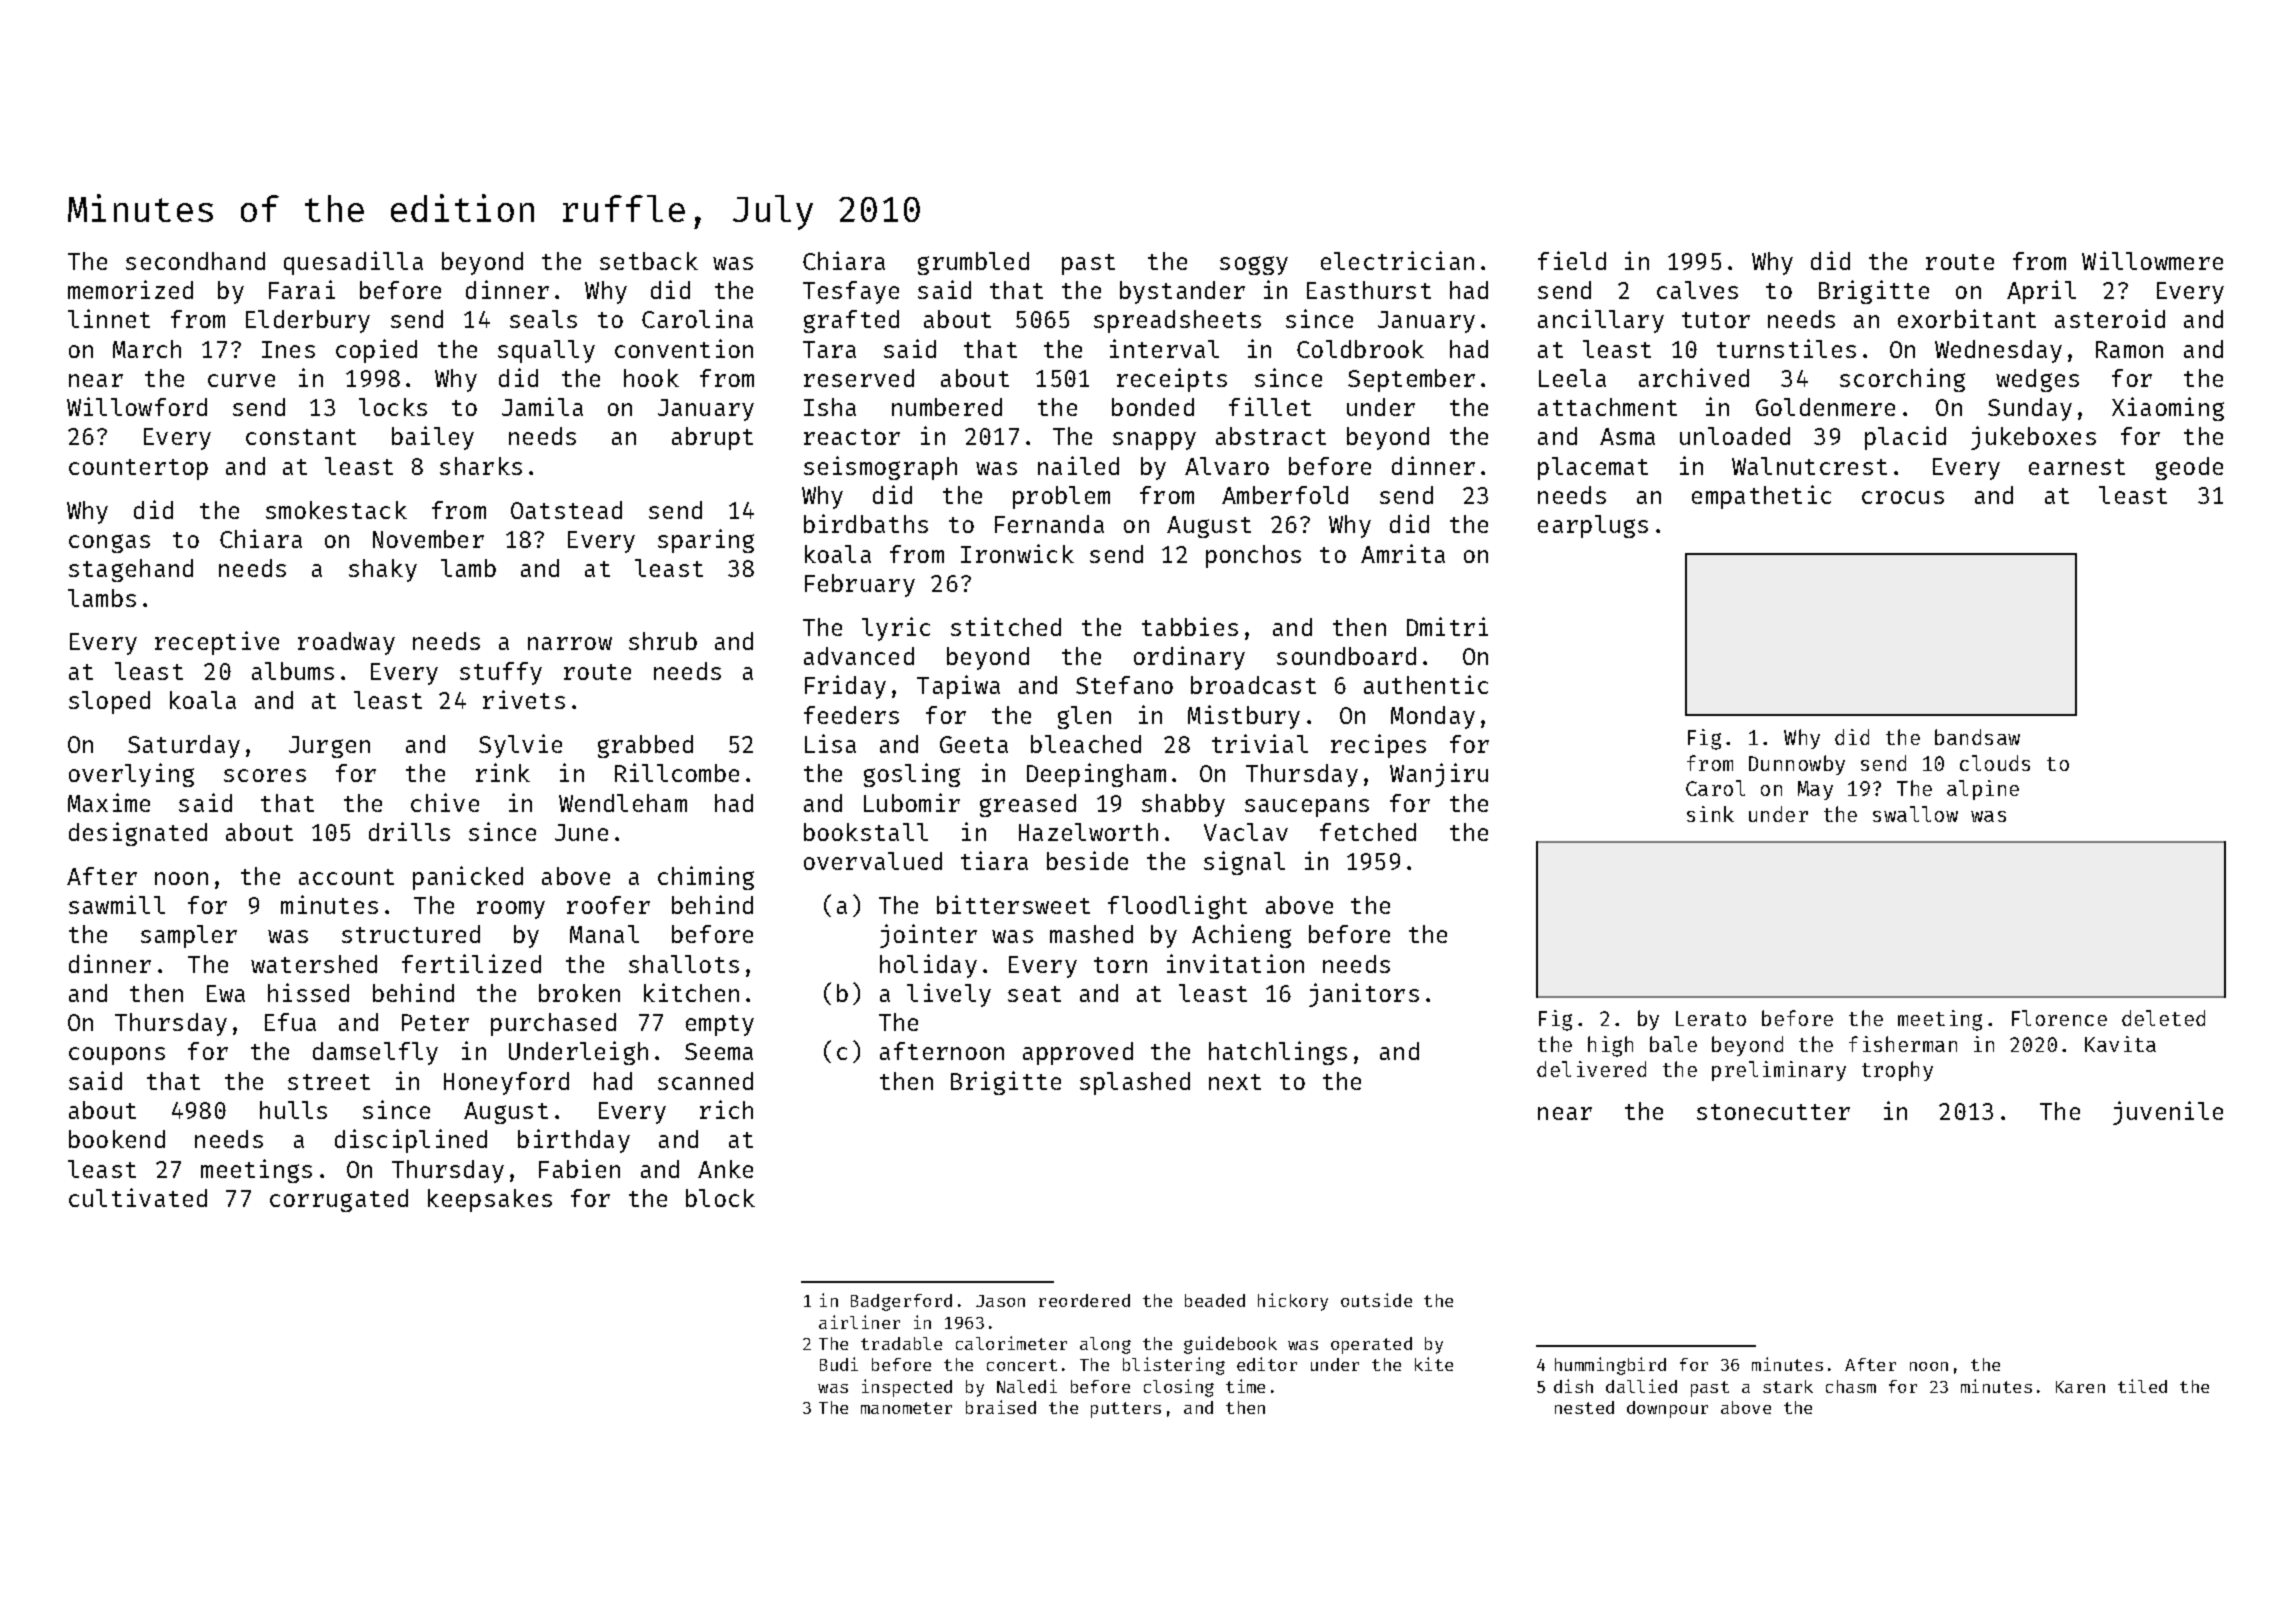 This image has height=1620, width=2292. Describe the element at coordinates (226, 993) in the image. I see `Ewa` at that location.
